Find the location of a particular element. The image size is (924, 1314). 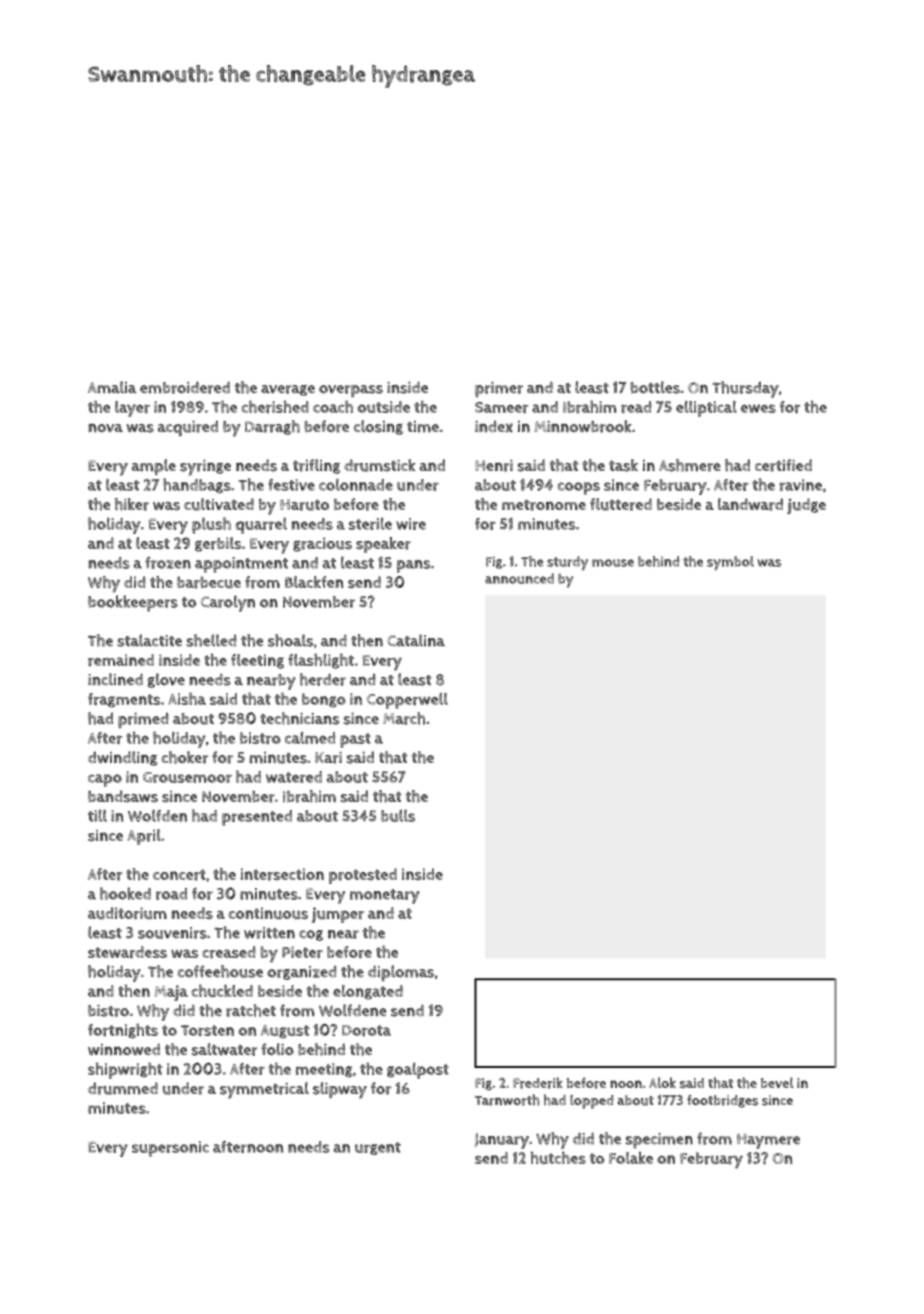

primer is located at coordinates (499, 389).
